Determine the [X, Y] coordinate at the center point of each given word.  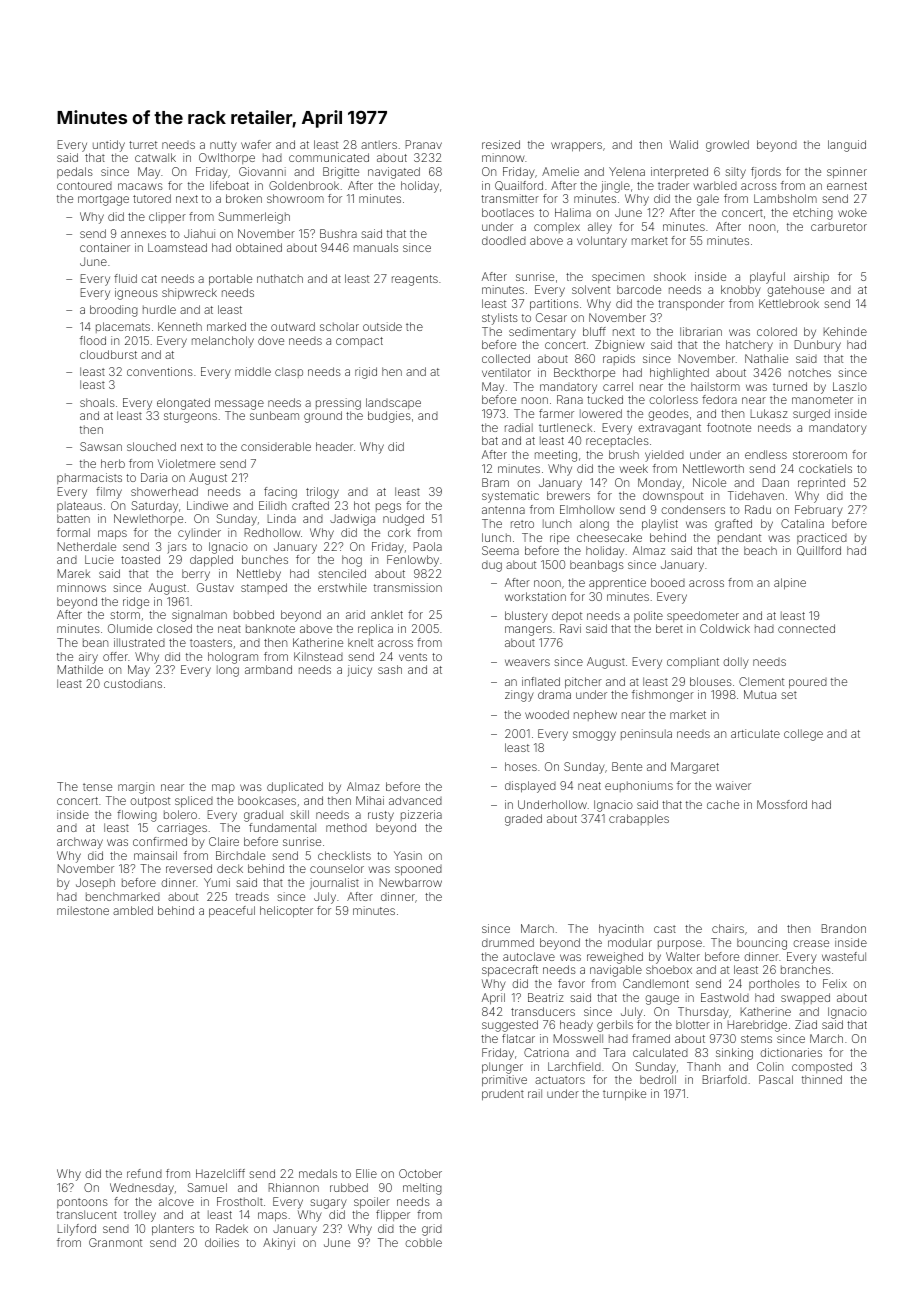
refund [144, 1173]
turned [790, 386]
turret [143, 145]
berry [196, 575]
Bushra [338, 233]
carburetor [839, 226]
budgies [389, 417]
